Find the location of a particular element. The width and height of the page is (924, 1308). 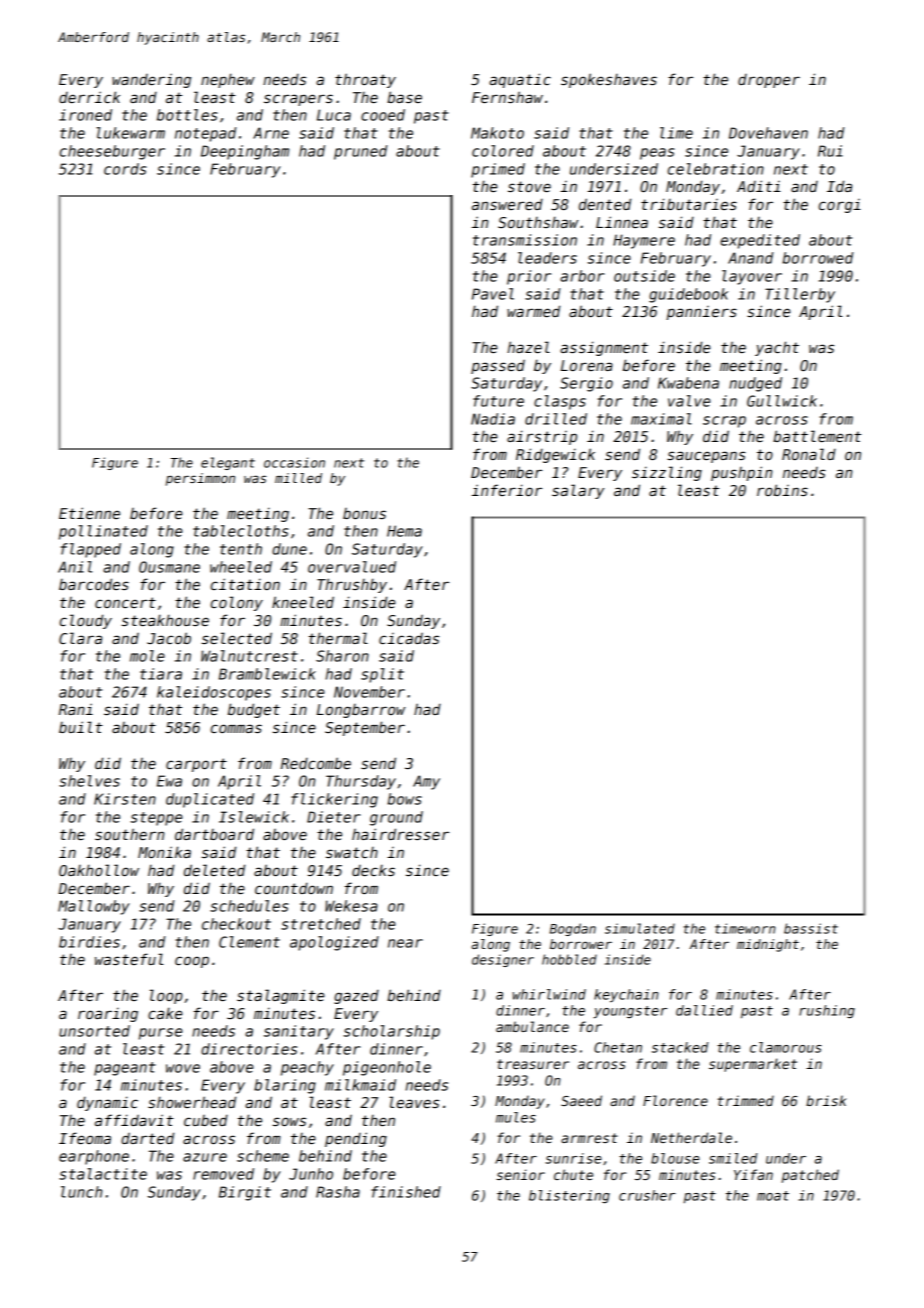

answered is located at coordinates (507, 204).
